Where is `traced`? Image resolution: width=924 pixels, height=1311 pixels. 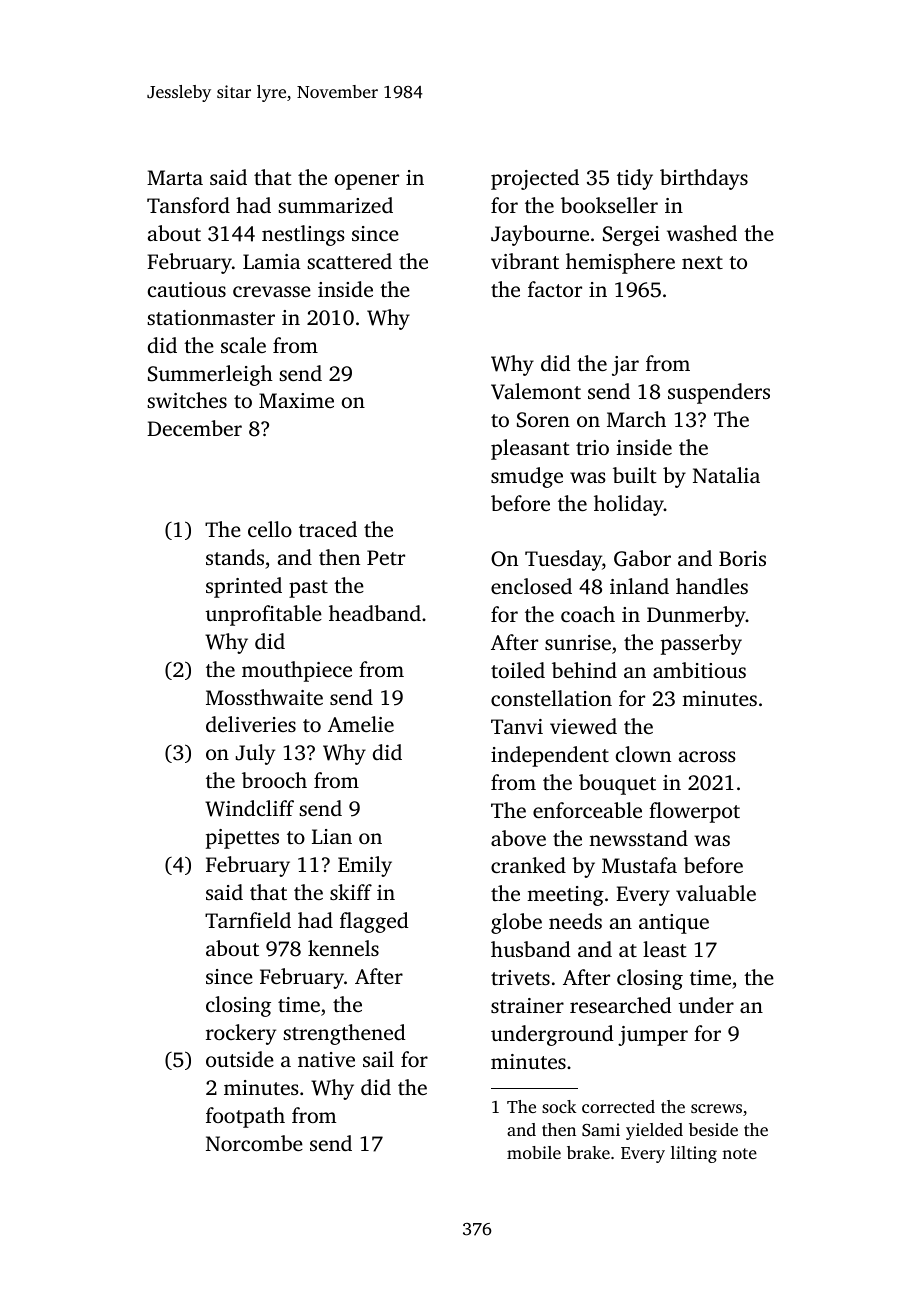 traced is located at coordinates (328, 529).
